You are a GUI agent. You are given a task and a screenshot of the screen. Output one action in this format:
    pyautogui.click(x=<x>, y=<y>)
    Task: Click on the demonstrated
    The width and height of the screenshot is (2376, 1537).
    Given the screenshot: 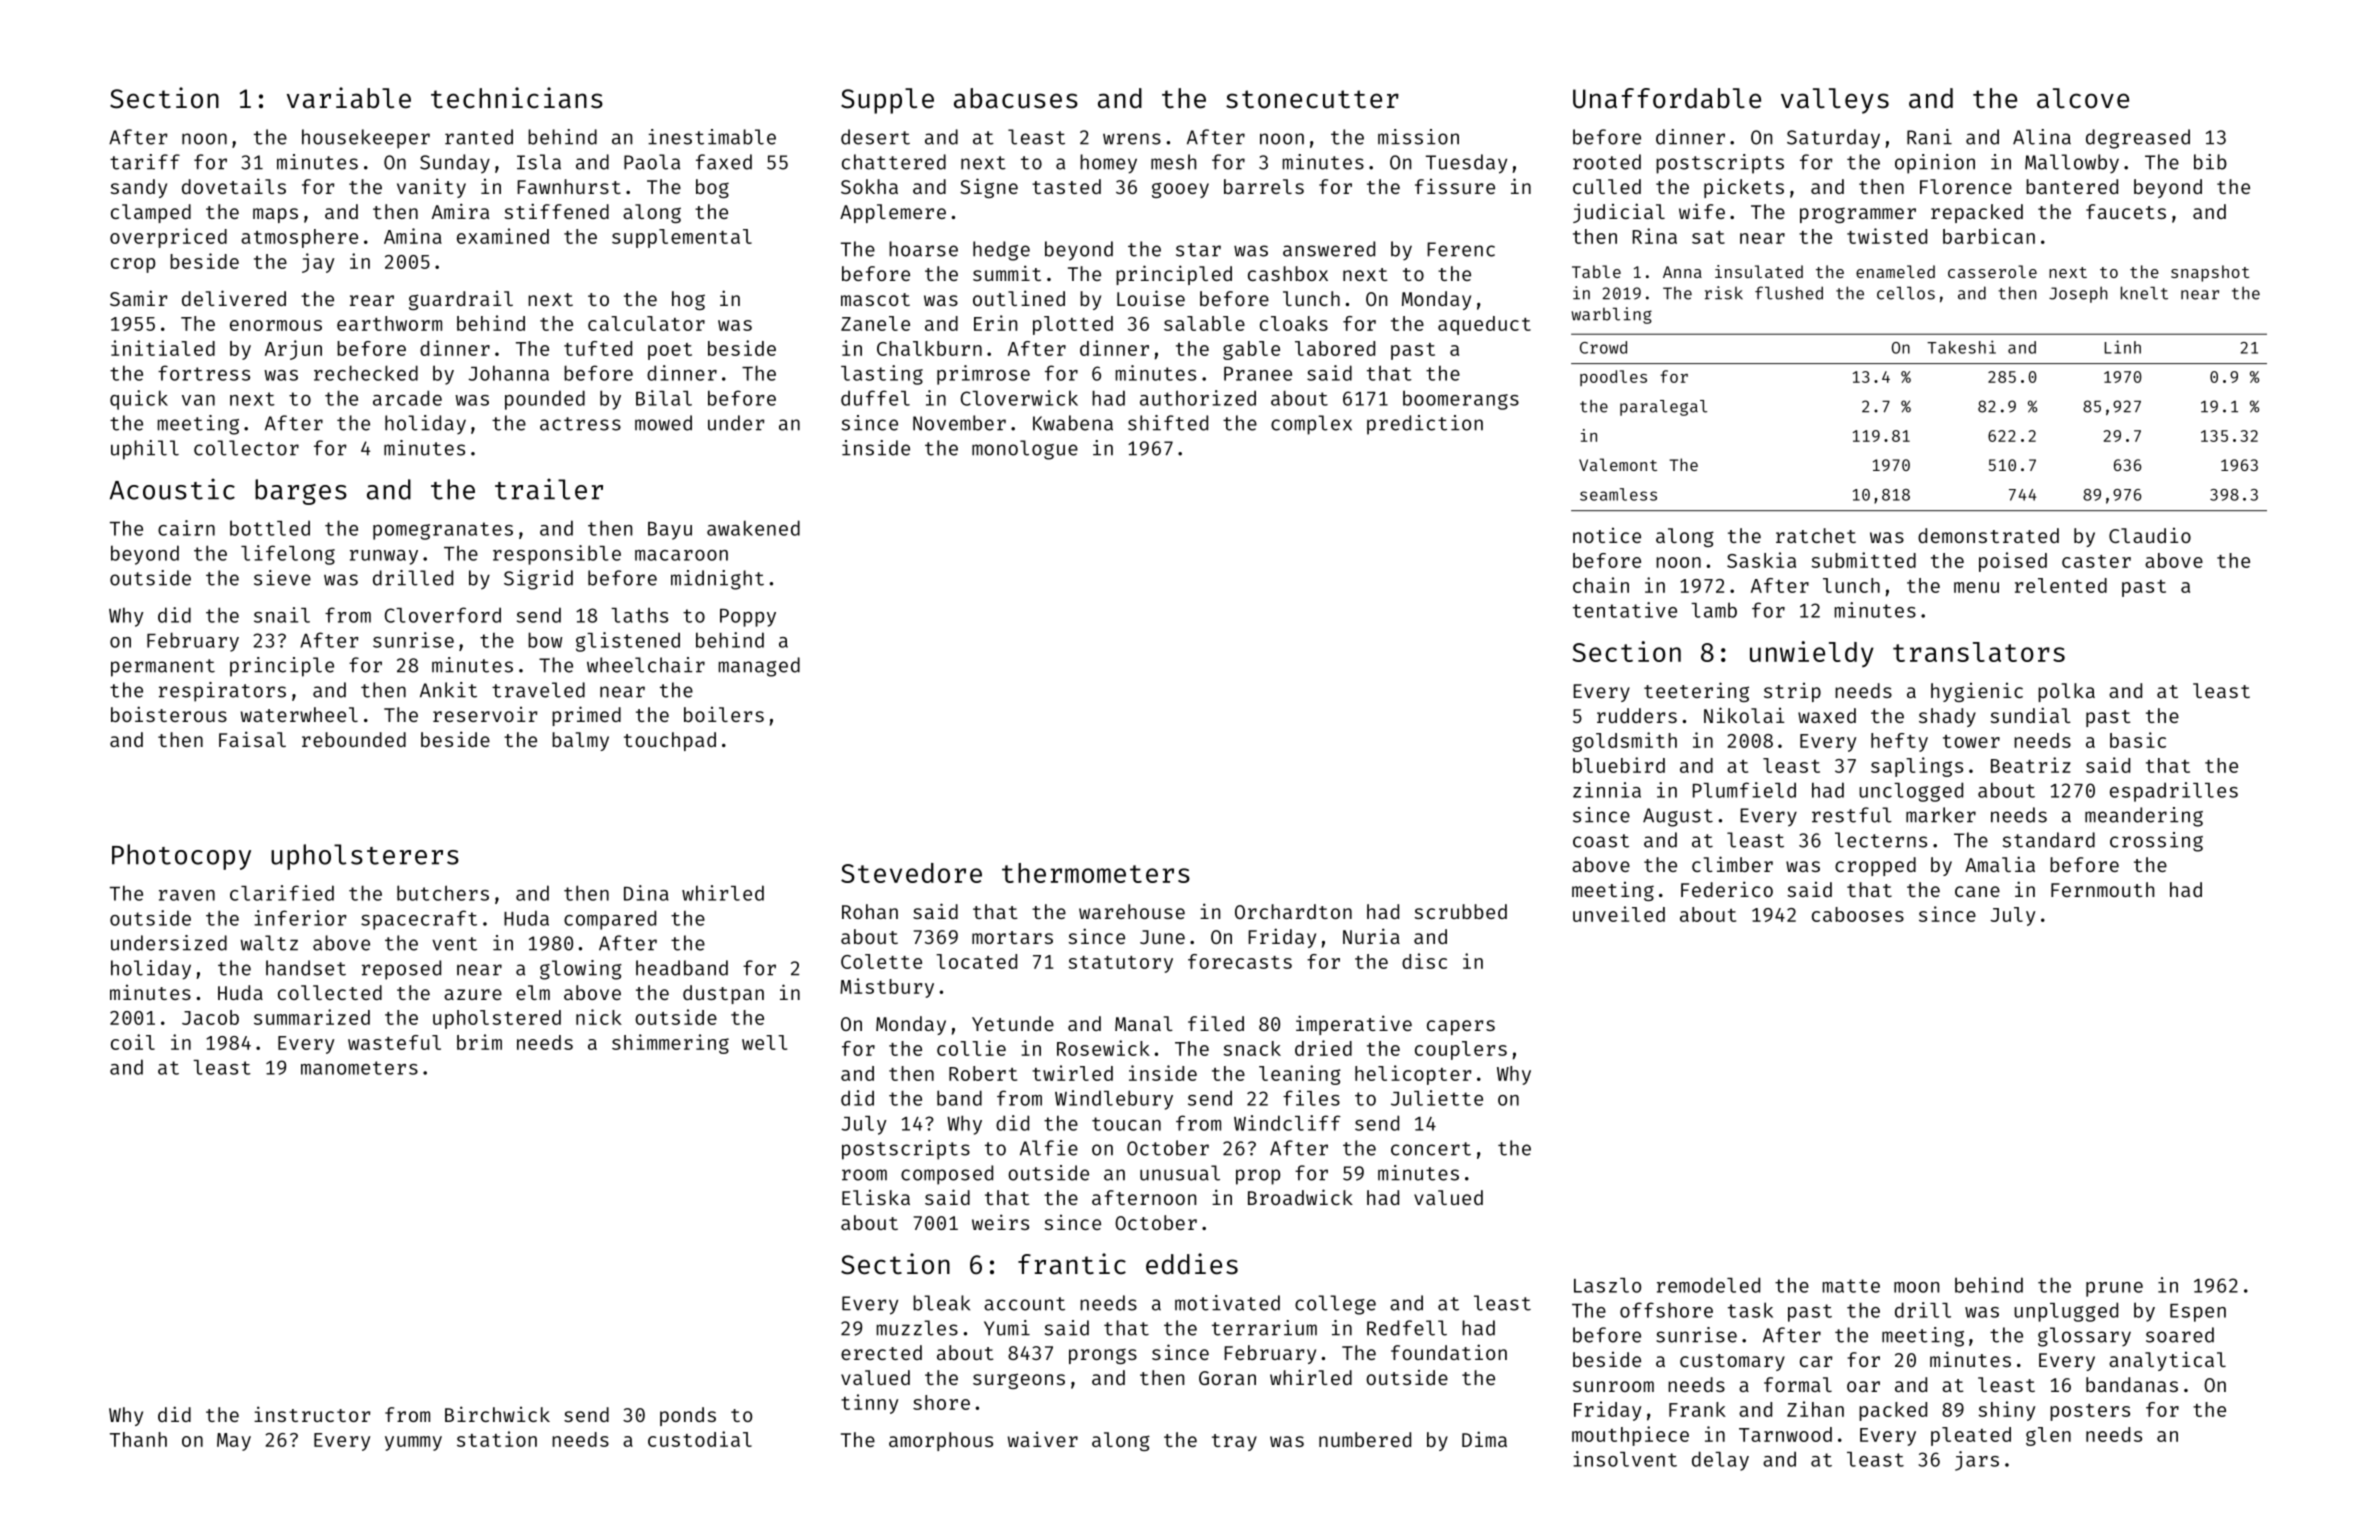 What is the action you would take?
    pyautogui.click(x=1988, y=535)
